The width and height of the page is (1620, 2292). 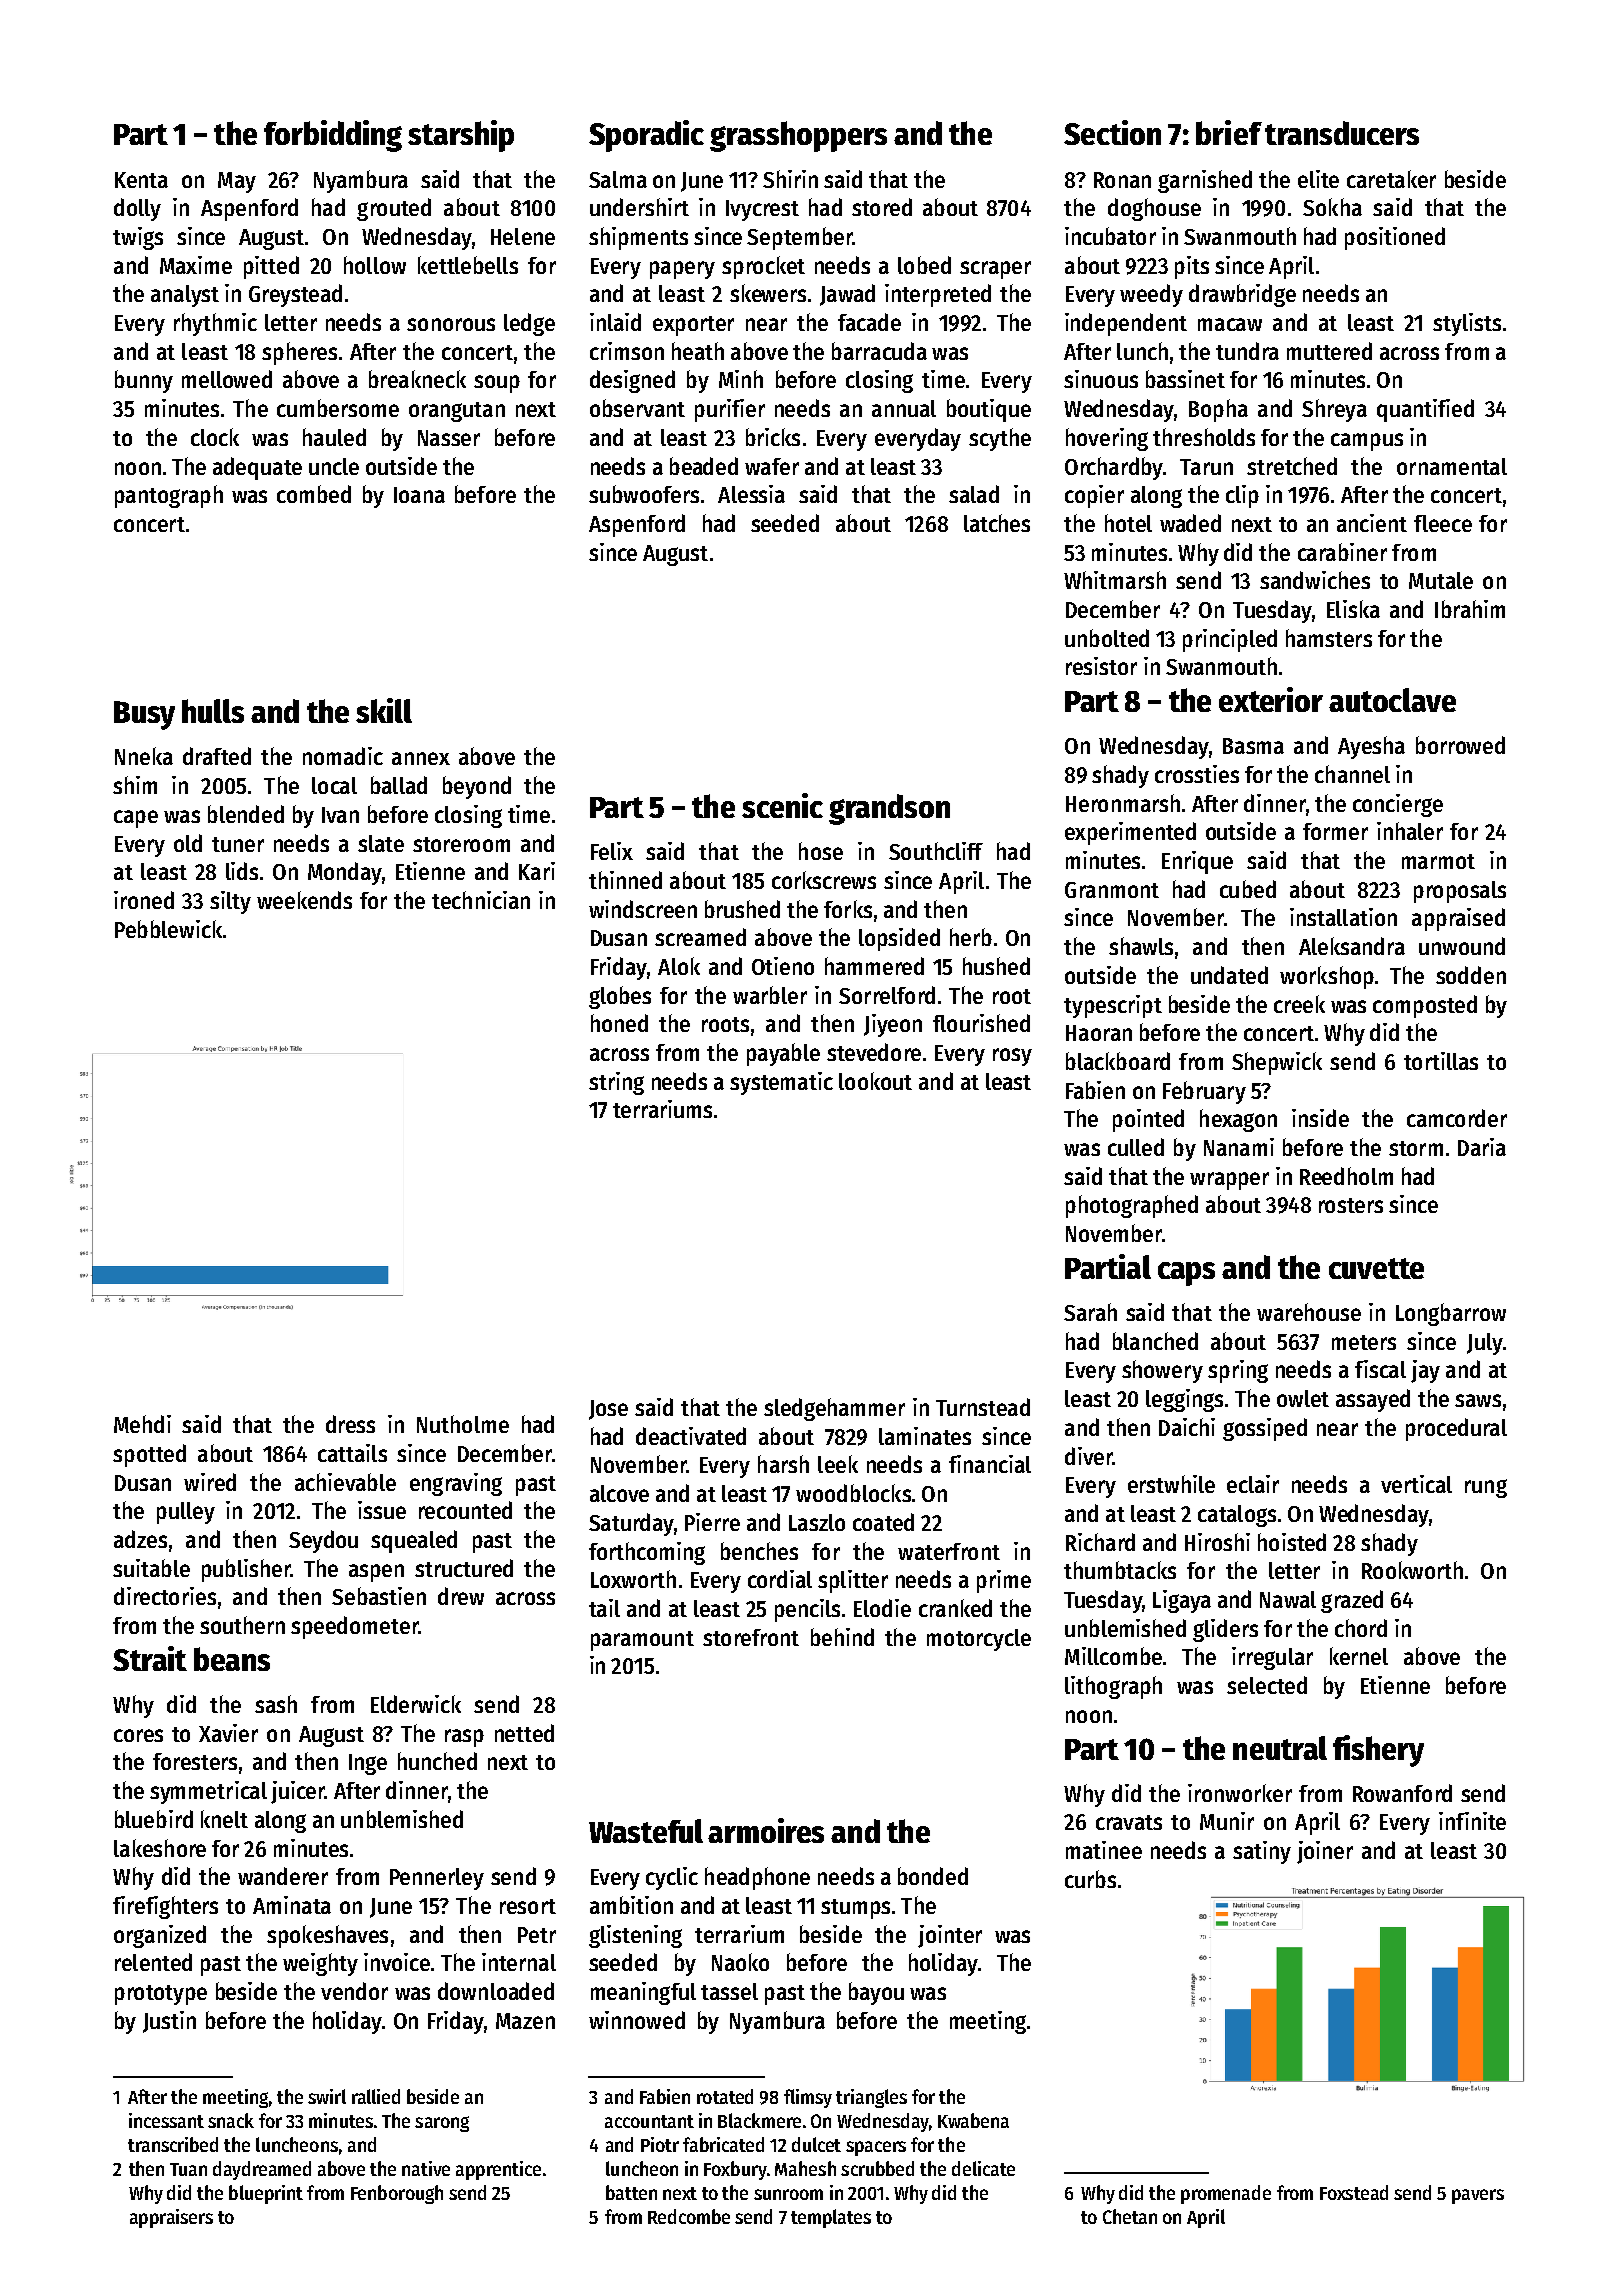 What do you see at coordinates (1129, 1822) in the page?
I see `cravats` at bounding box center [1129, 1822].
